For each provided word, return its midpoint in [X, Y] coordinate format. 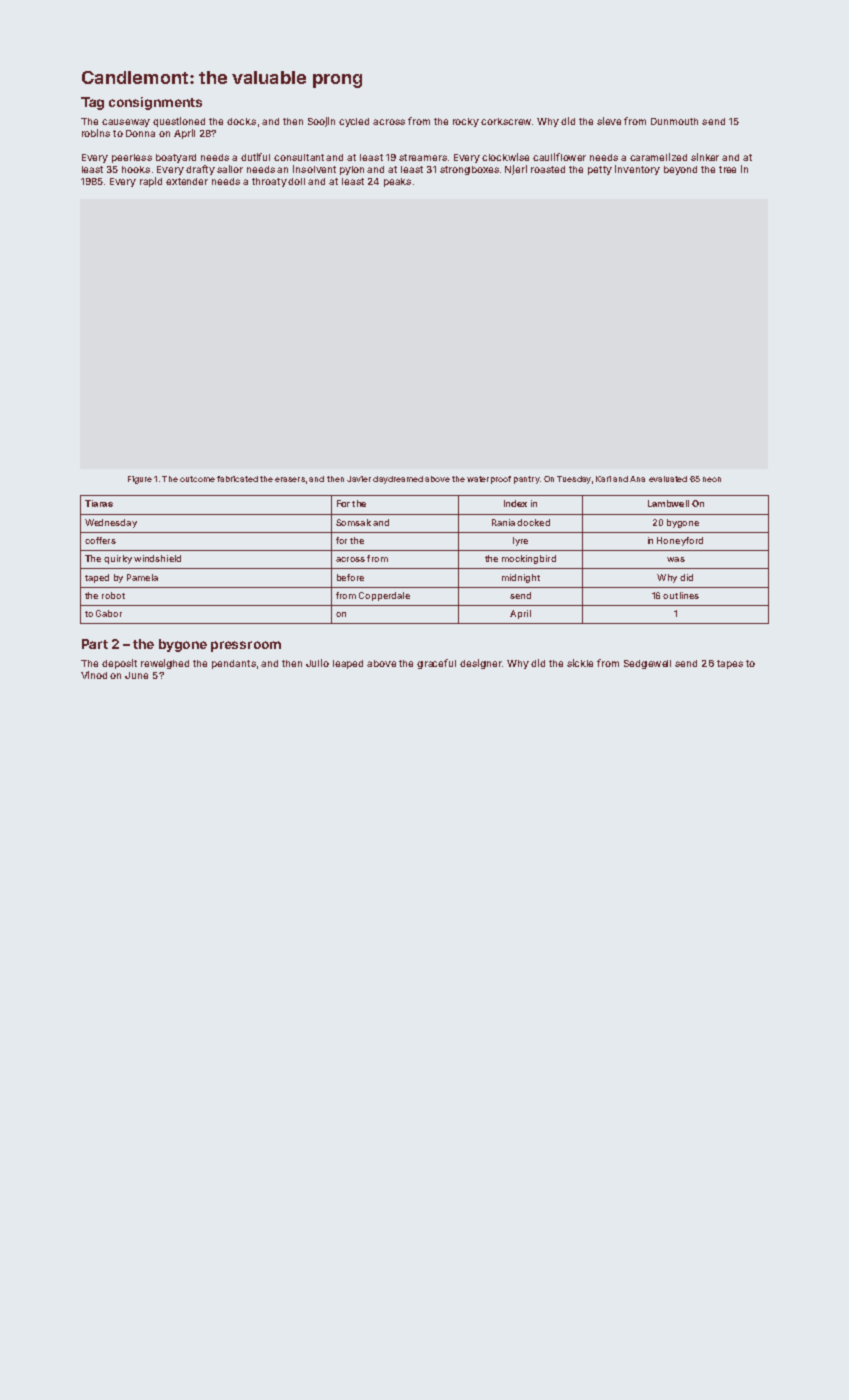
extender [187, 181]
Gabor [109, 613]
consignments [155, 103]
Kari [603, 479]
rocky [466, 122]
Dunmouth [674, 121]
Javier [359, 479]
